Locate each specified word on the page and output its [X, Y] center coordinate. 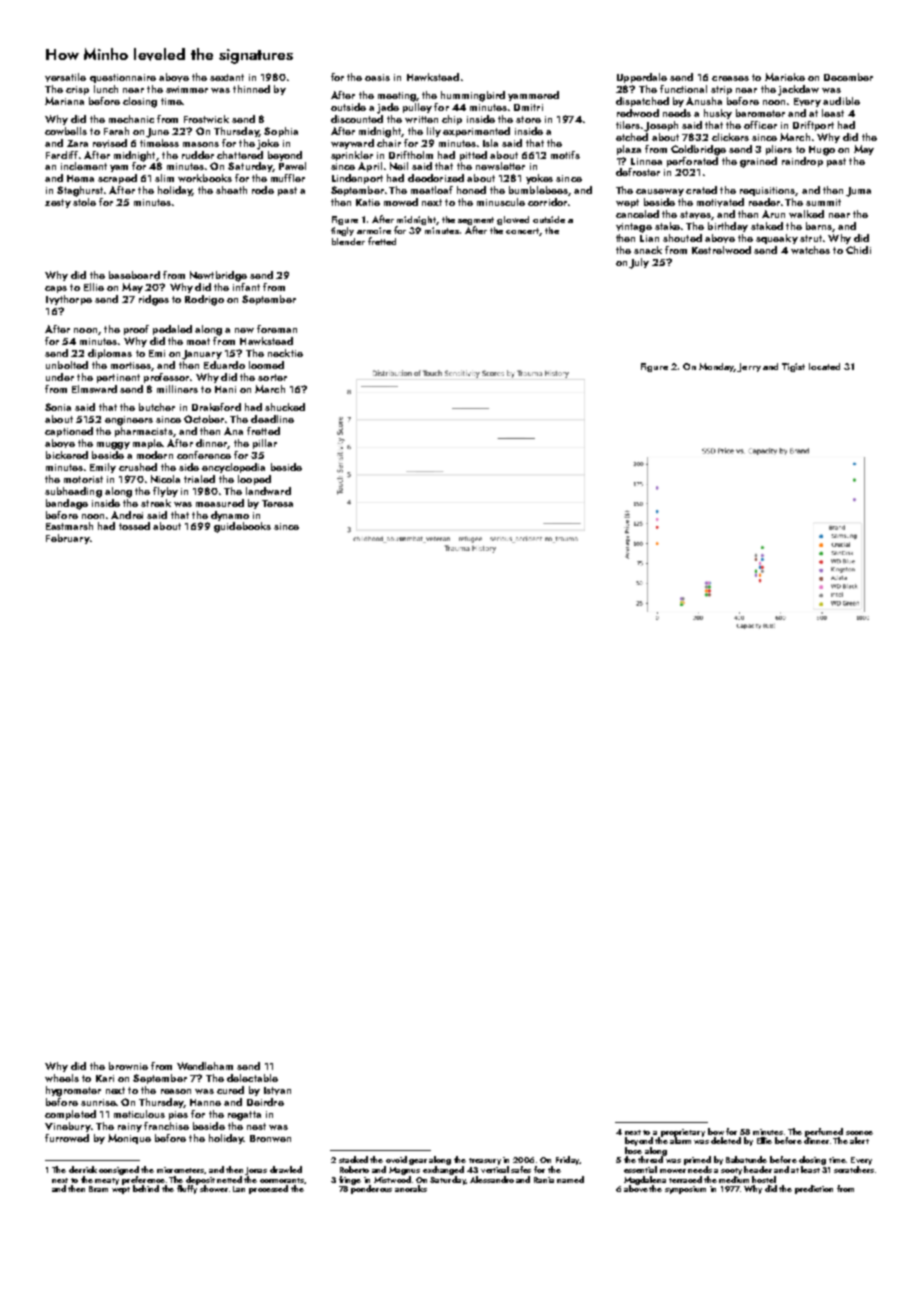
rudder [198, 155]
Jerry [749, 367]
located [824, 366]
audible [841, 101]
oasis [377, 77]
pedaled [172, 330]
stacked [353, 1159]
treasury [485, 1161]
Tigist [793, 367]
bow [716, 1131]
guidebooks [242, 527]
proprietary [683, 1133]
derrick [83, 1169]
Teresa [277, 503]
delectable [252, 1078]
